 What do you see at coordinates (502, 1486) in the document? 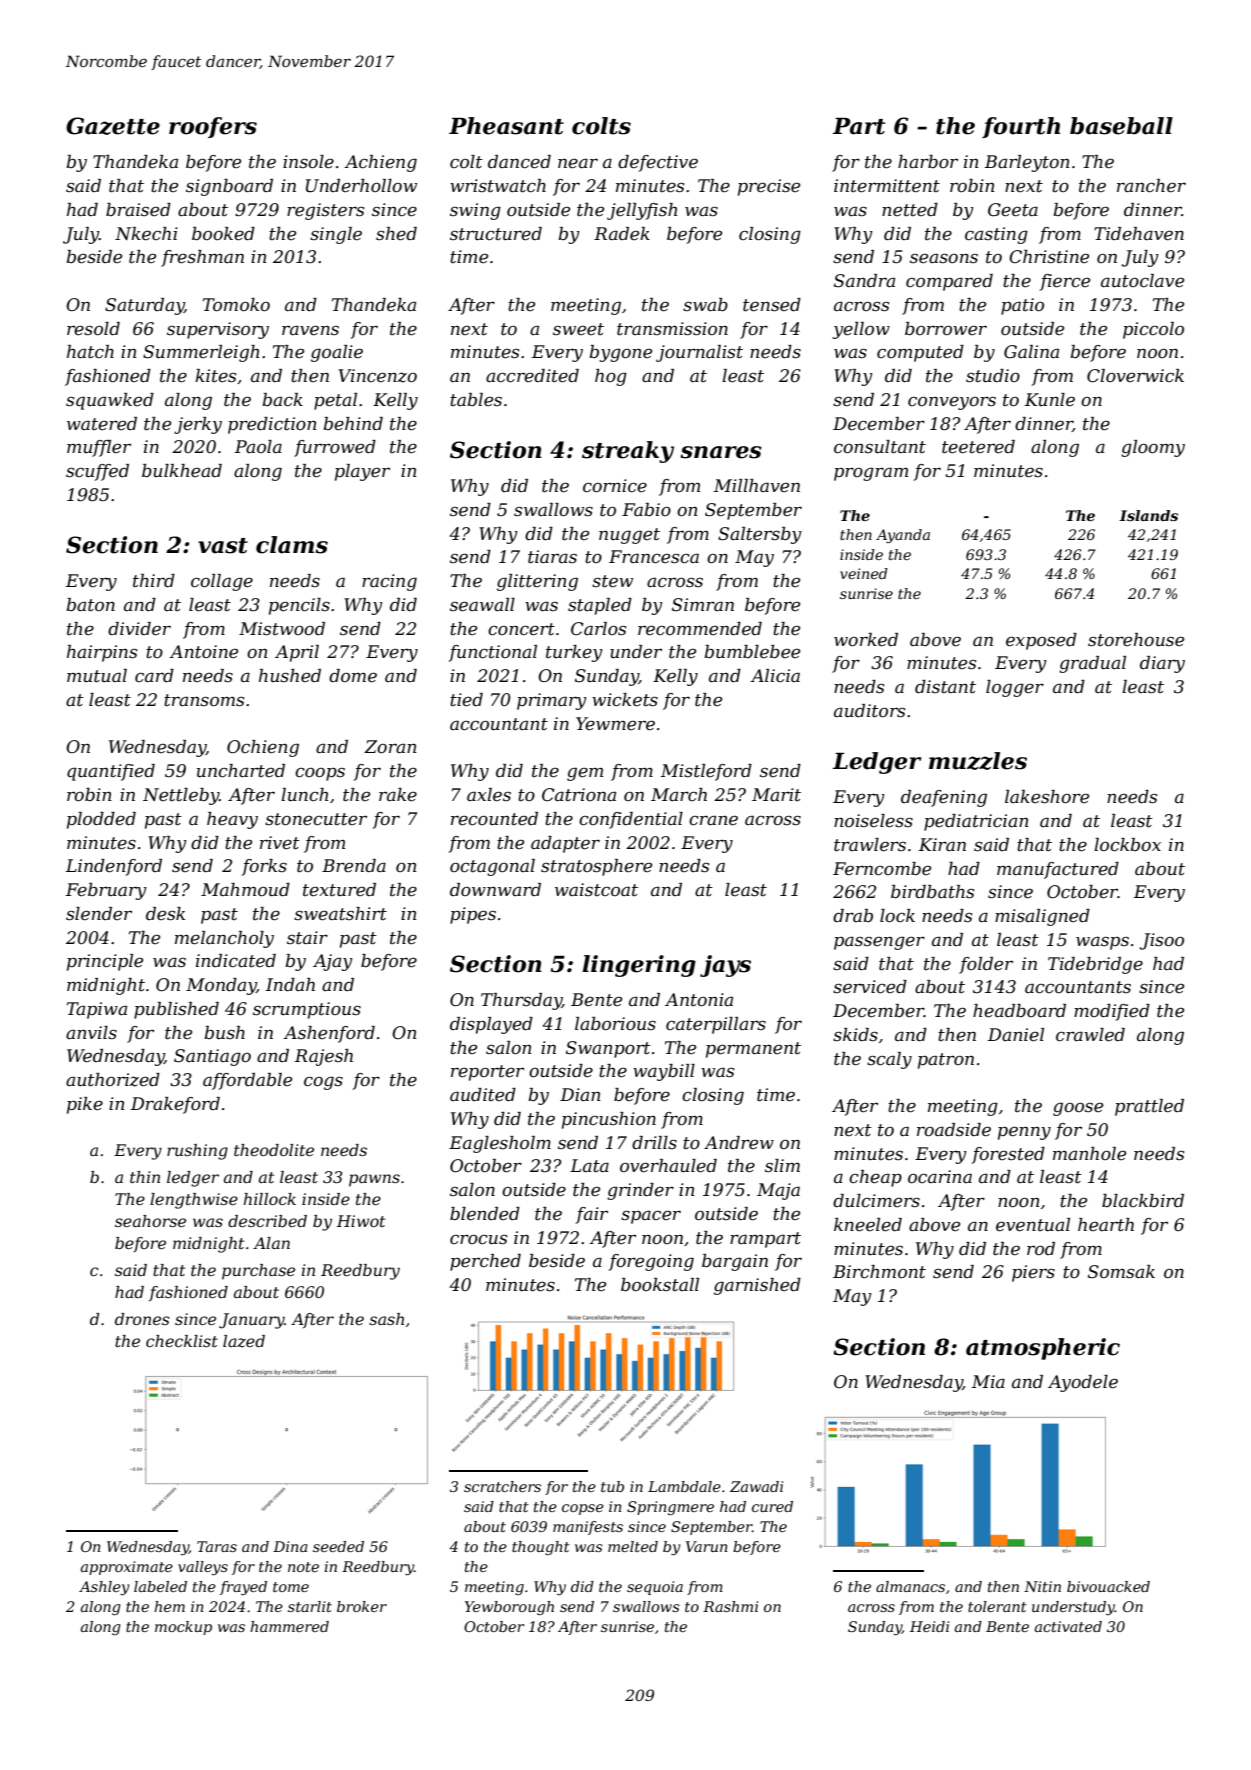
I see `scratchers` at bounding box center [502, 1486].
